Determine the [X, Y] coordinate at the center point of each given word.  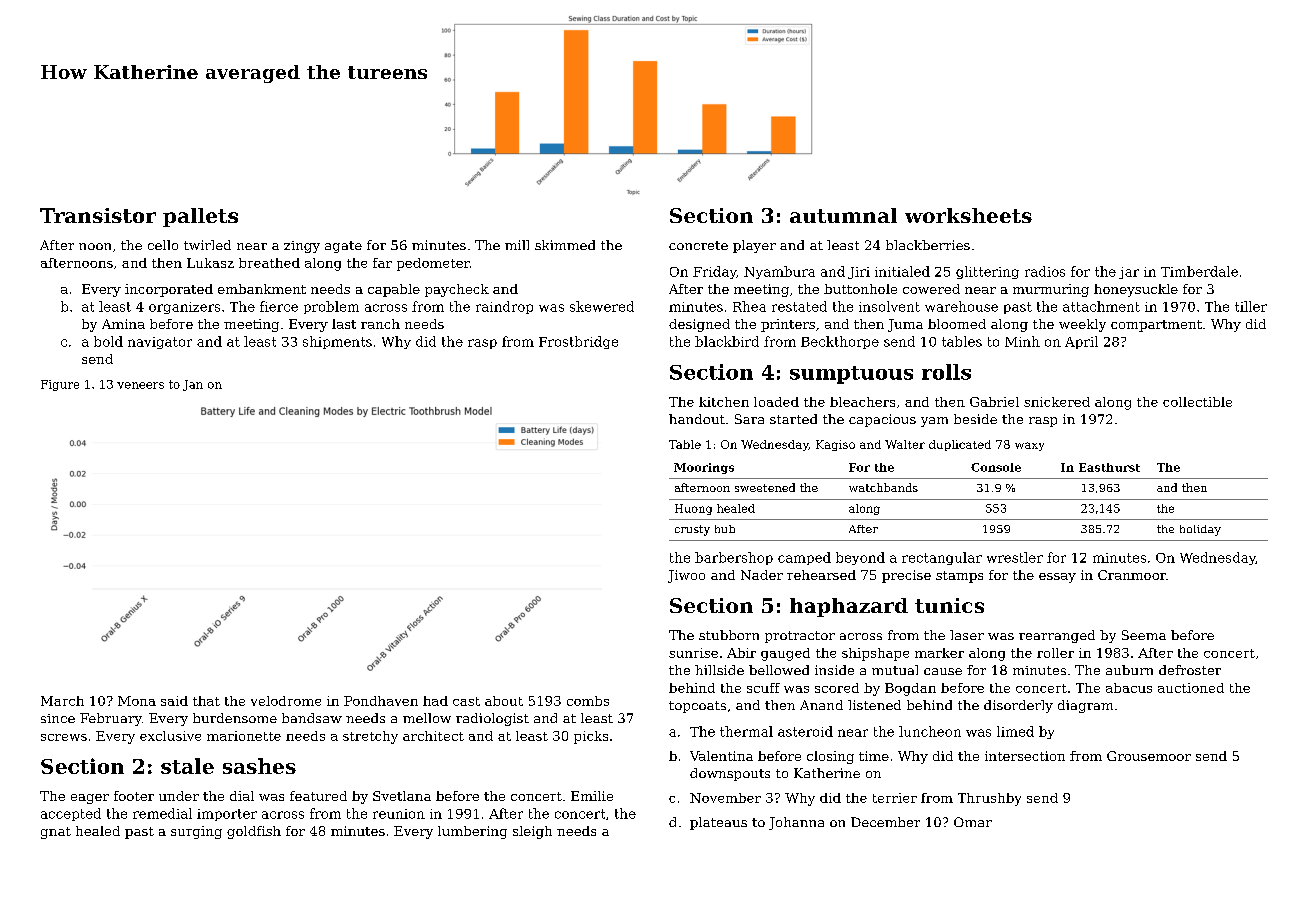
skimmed [565, 245]
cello [163, 245]
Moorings [704, 468]
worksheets [968, 215]
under [179, 796]
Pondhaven [381, 701]
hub [725, 529]
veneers [140, 385]
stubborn [729, 635]
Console [996, 467]
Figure [60, 385]
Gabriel [994, 402]
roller [1055, 653]
